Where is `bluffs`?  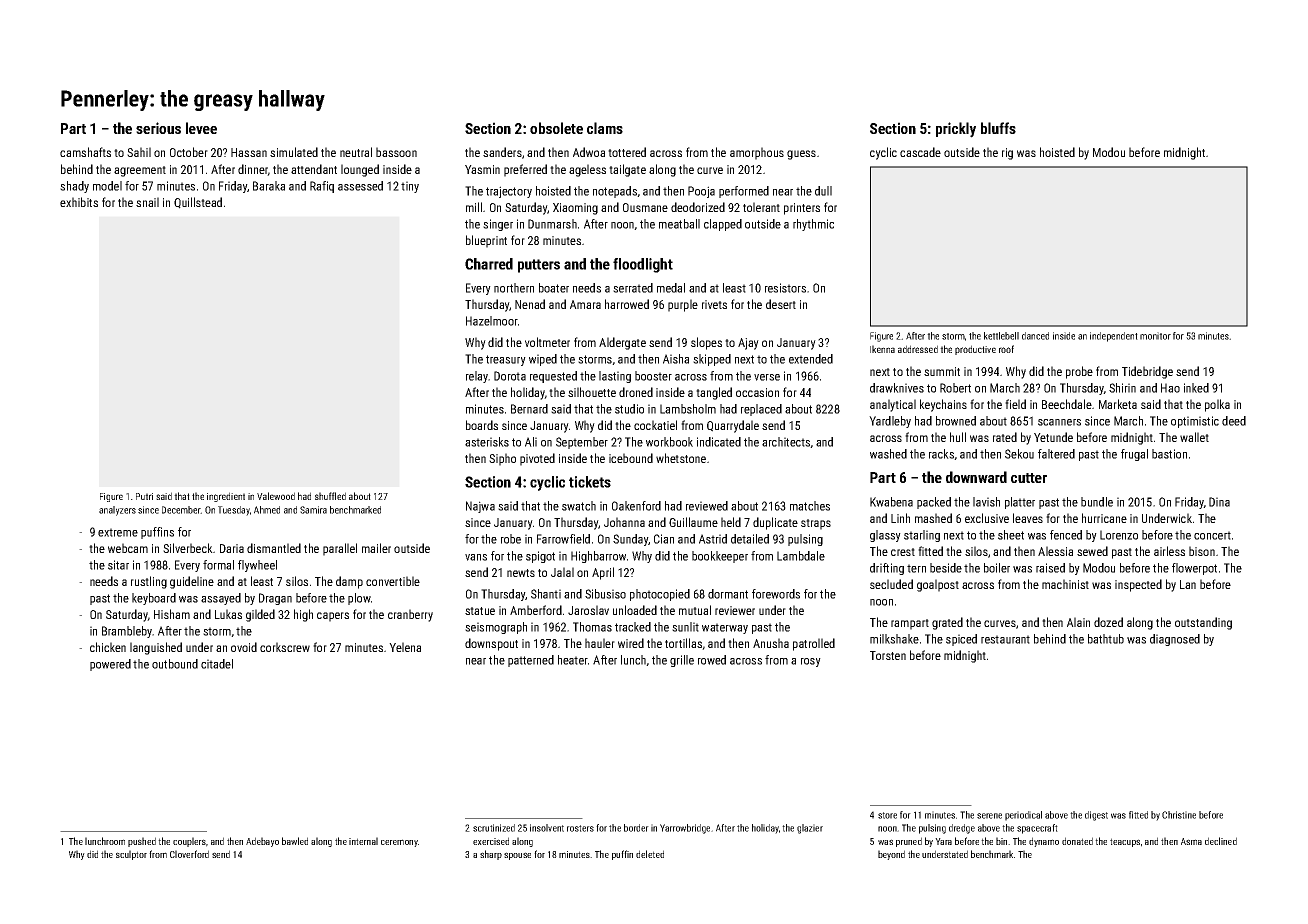 bluffs is located at coordinates (998, 128).
